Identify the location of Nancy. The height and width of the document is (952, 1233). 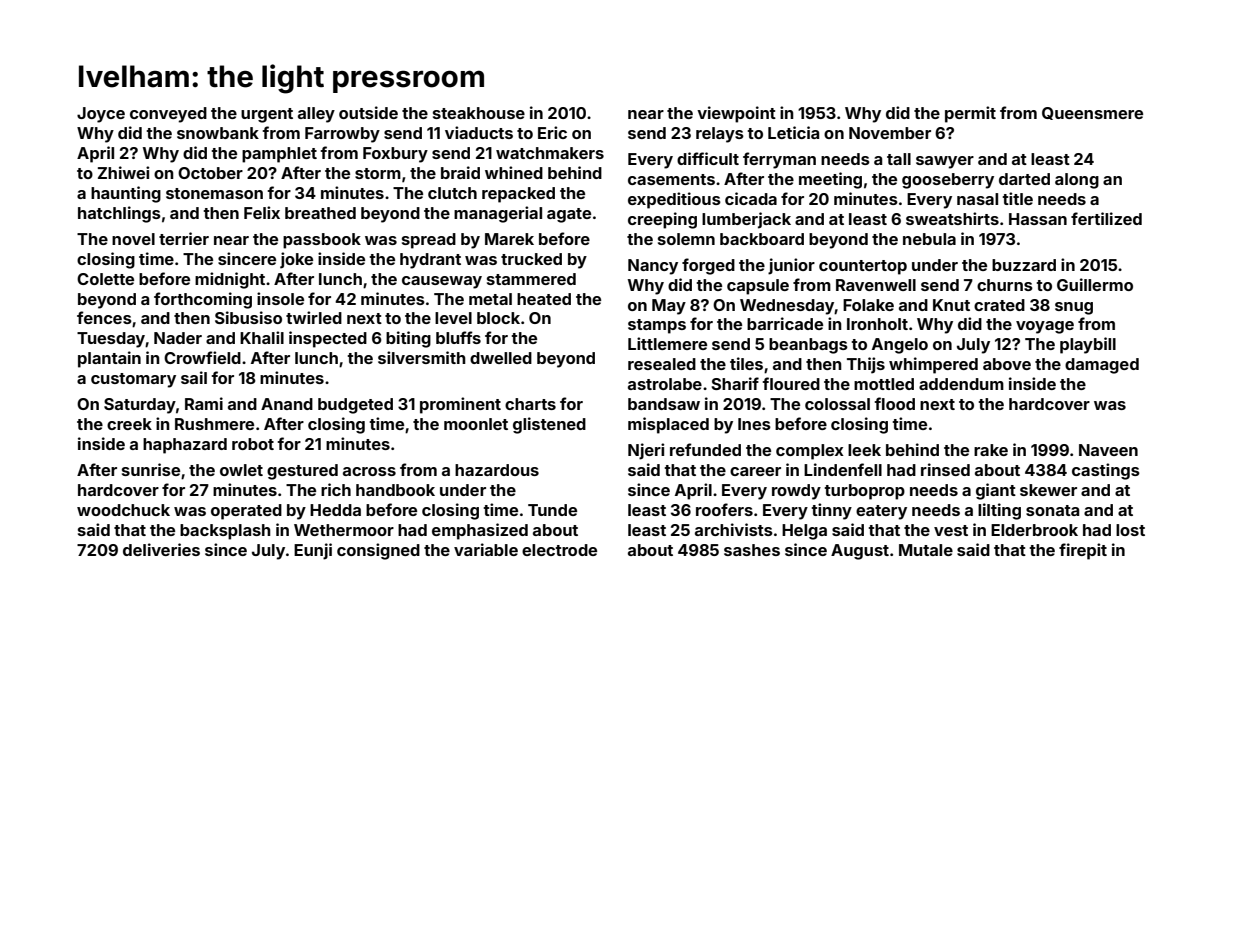
(653, 267).
